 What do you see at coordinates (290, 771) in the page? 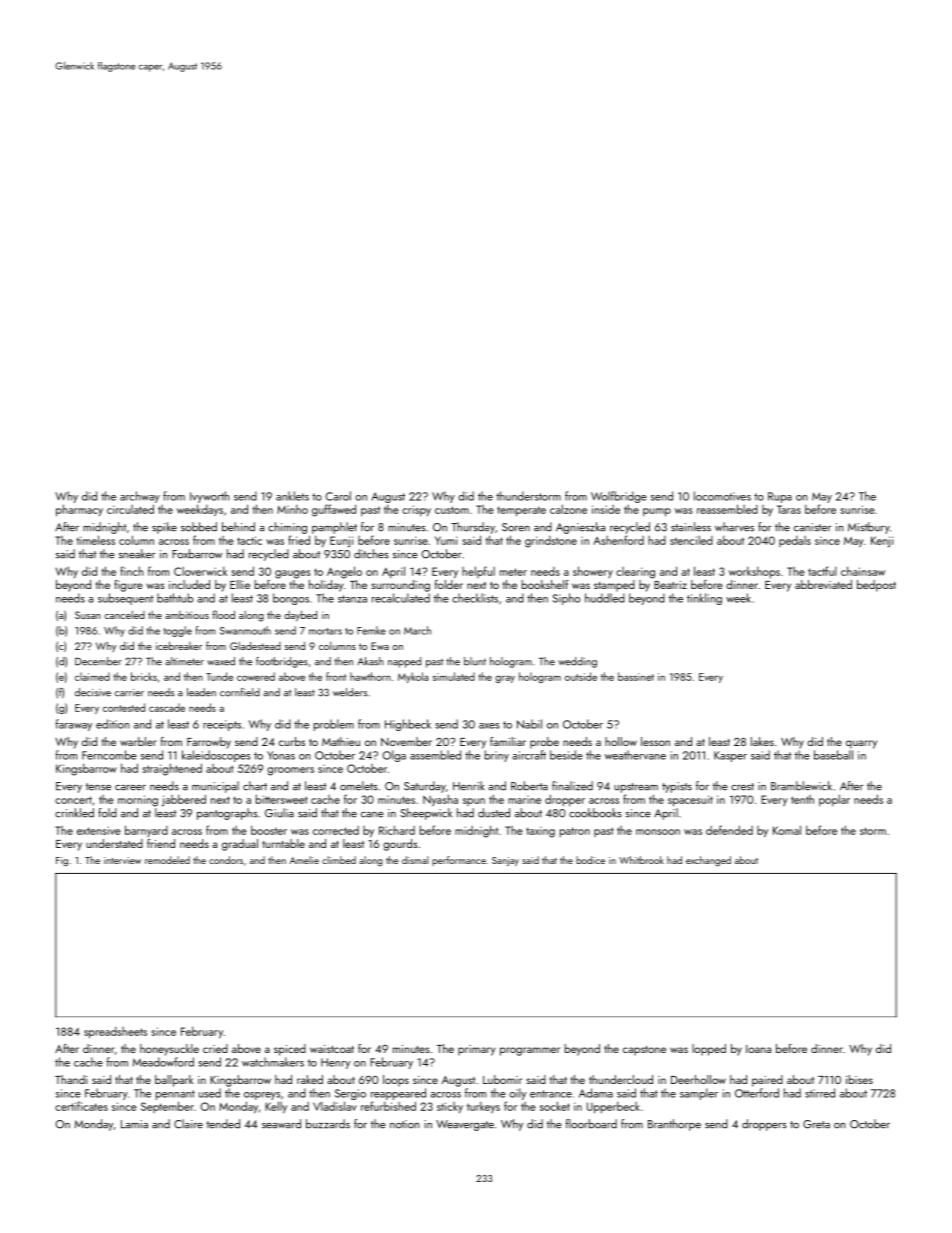
I see `groomers` at bounding box center [290, 771].
